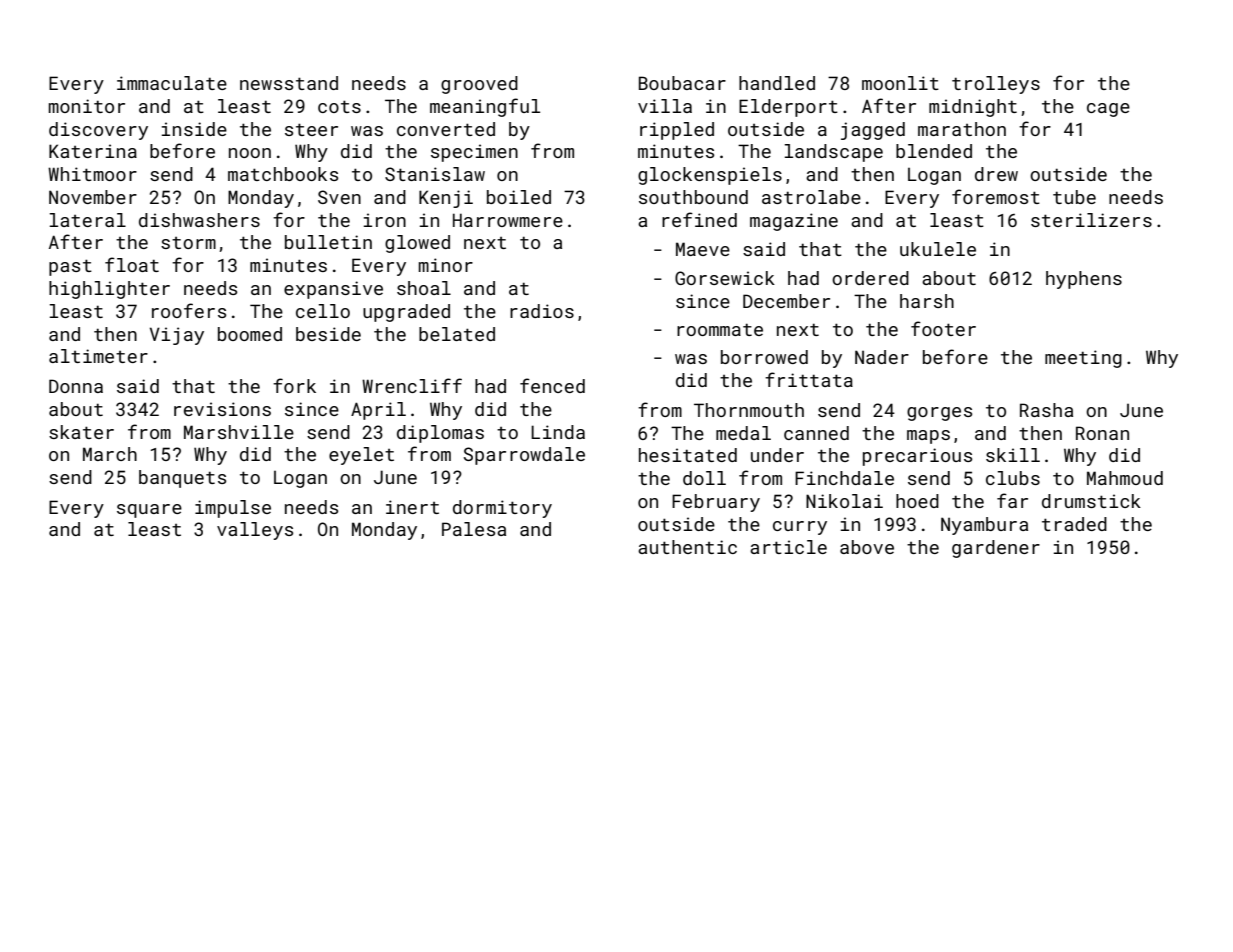 The width and height of the image is (1233, 952). I want to click on highlighter, so click(109, 290).
